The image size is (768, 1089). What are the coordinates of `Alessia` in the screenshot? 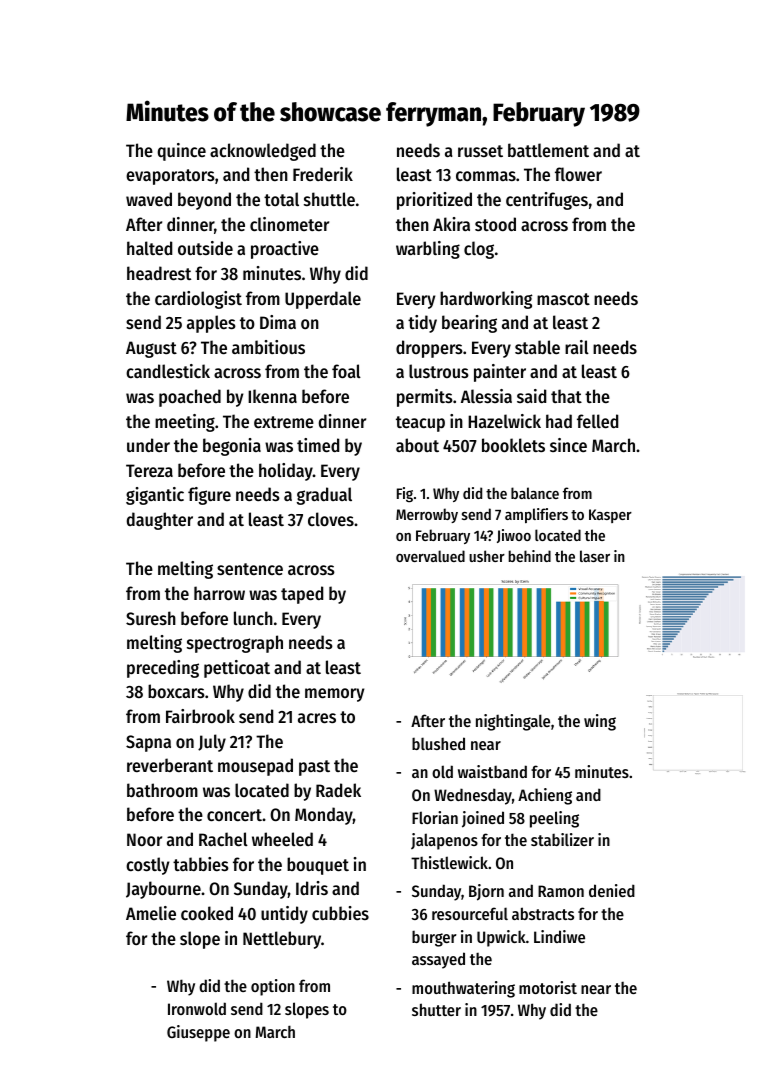 It's located at (486, 396).
